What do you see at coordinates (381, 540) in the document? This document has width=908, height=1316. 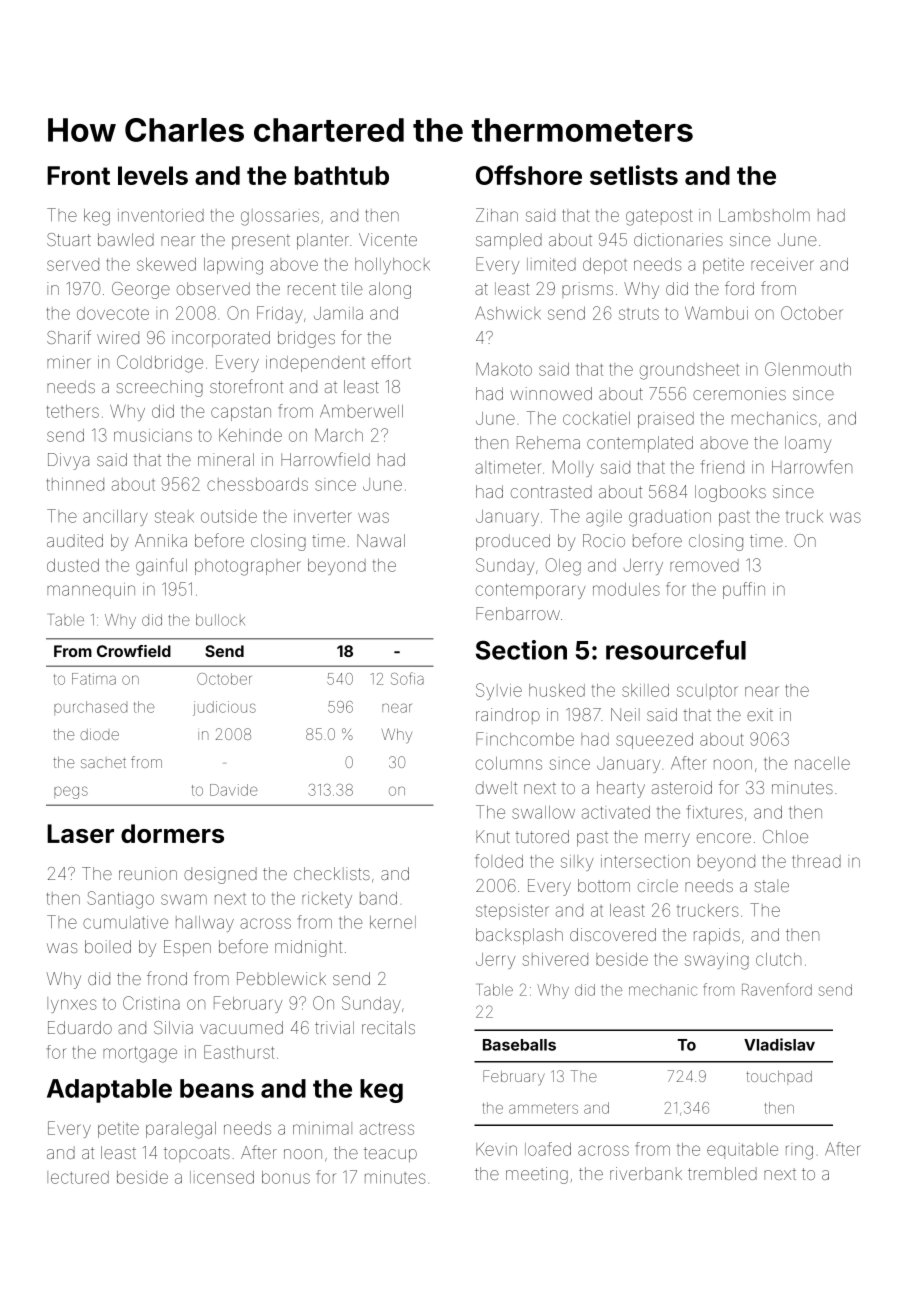 I see `Nawal` at bounding box center [381, 540].
